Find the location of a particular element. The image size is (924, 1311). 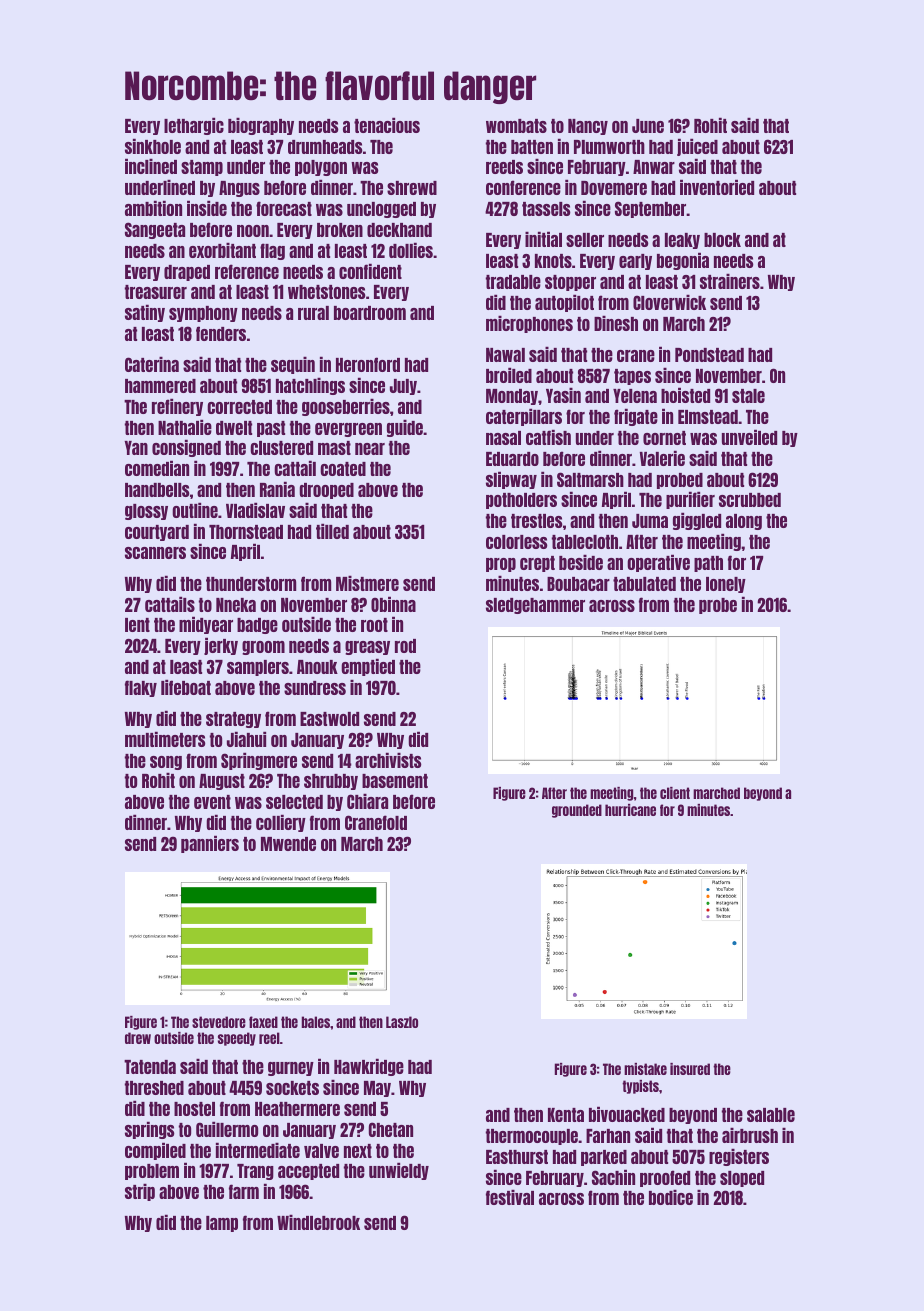

unwieldy is located at coordinates (399, 1171).
